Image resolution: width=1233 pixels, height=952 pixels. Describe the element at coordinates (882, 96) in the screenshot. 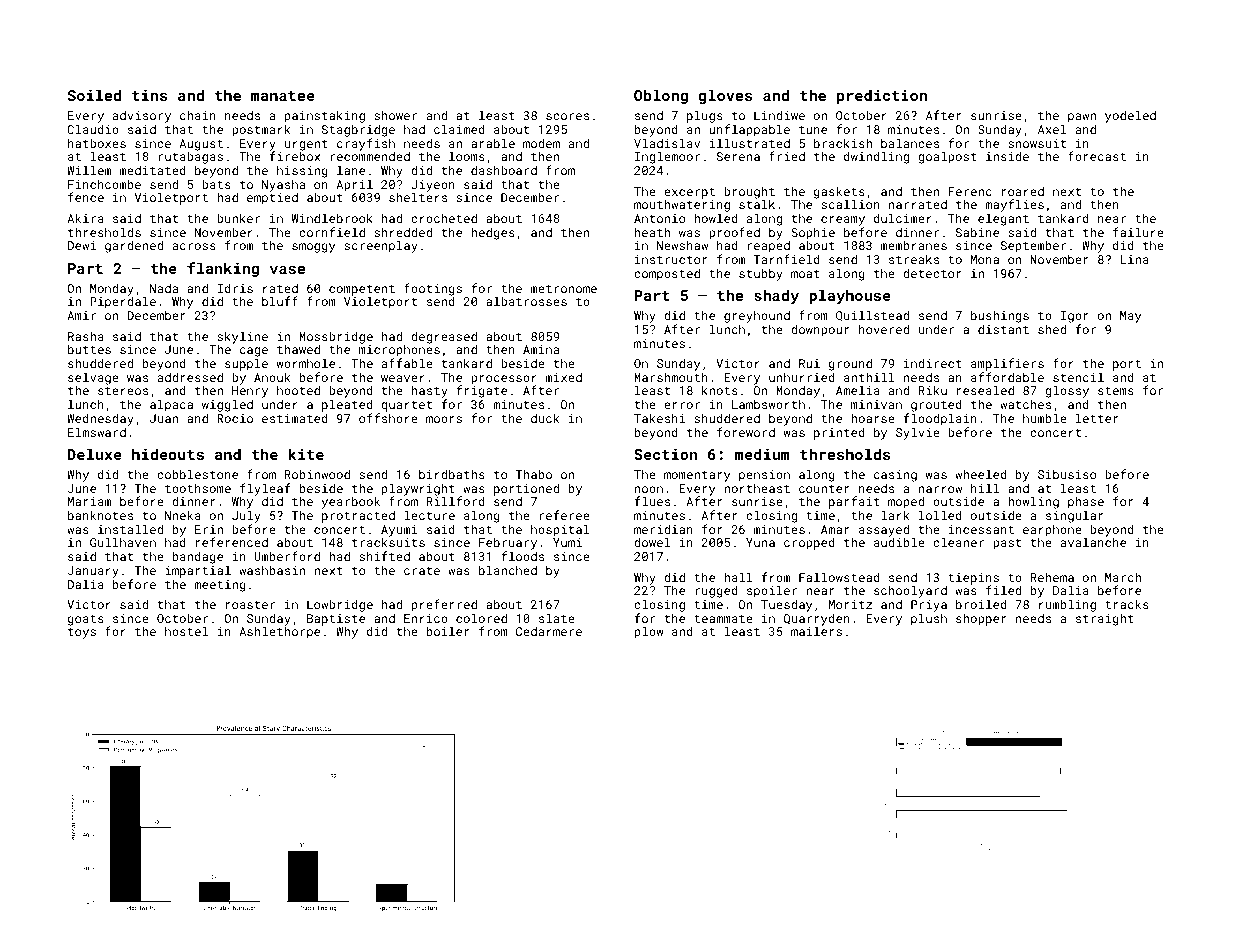

I see `prediction` at that location.
